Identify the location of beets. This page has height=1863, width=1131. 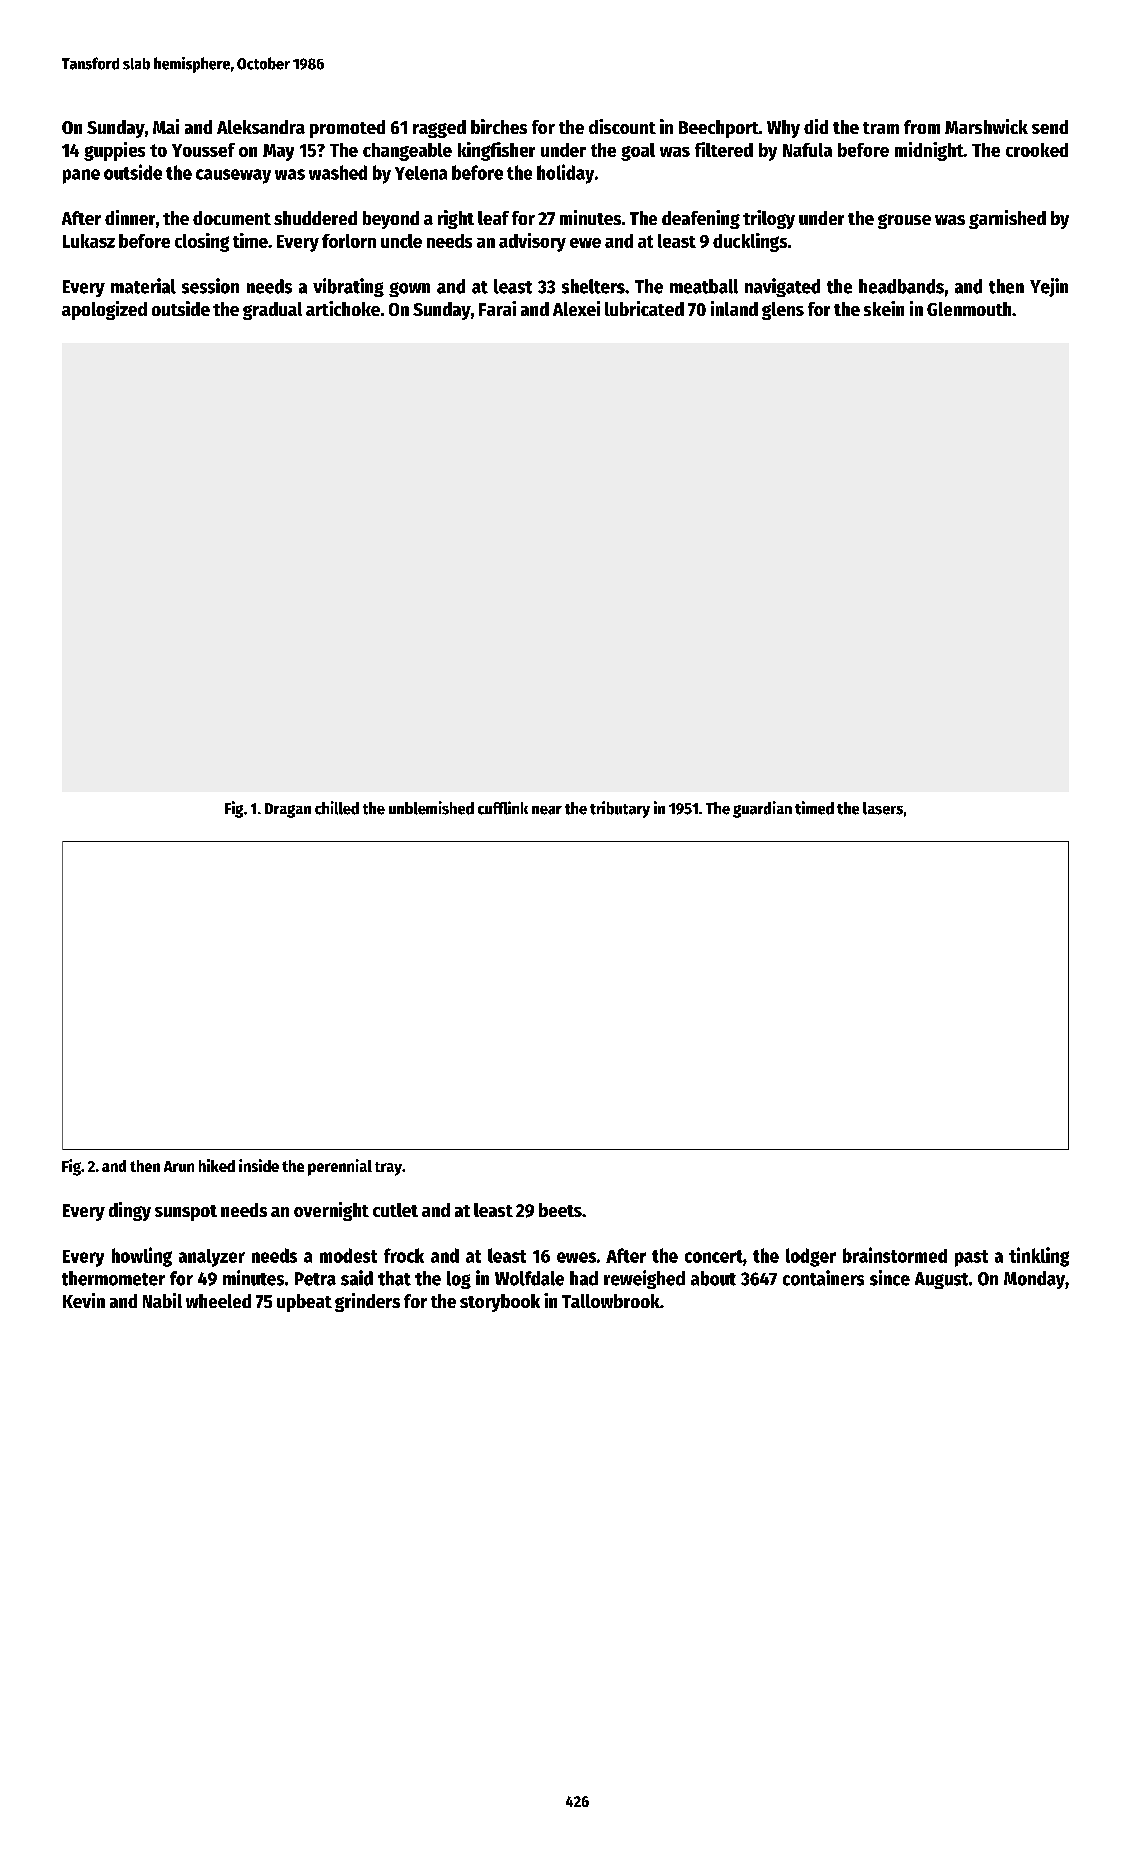
(560, 1210).
